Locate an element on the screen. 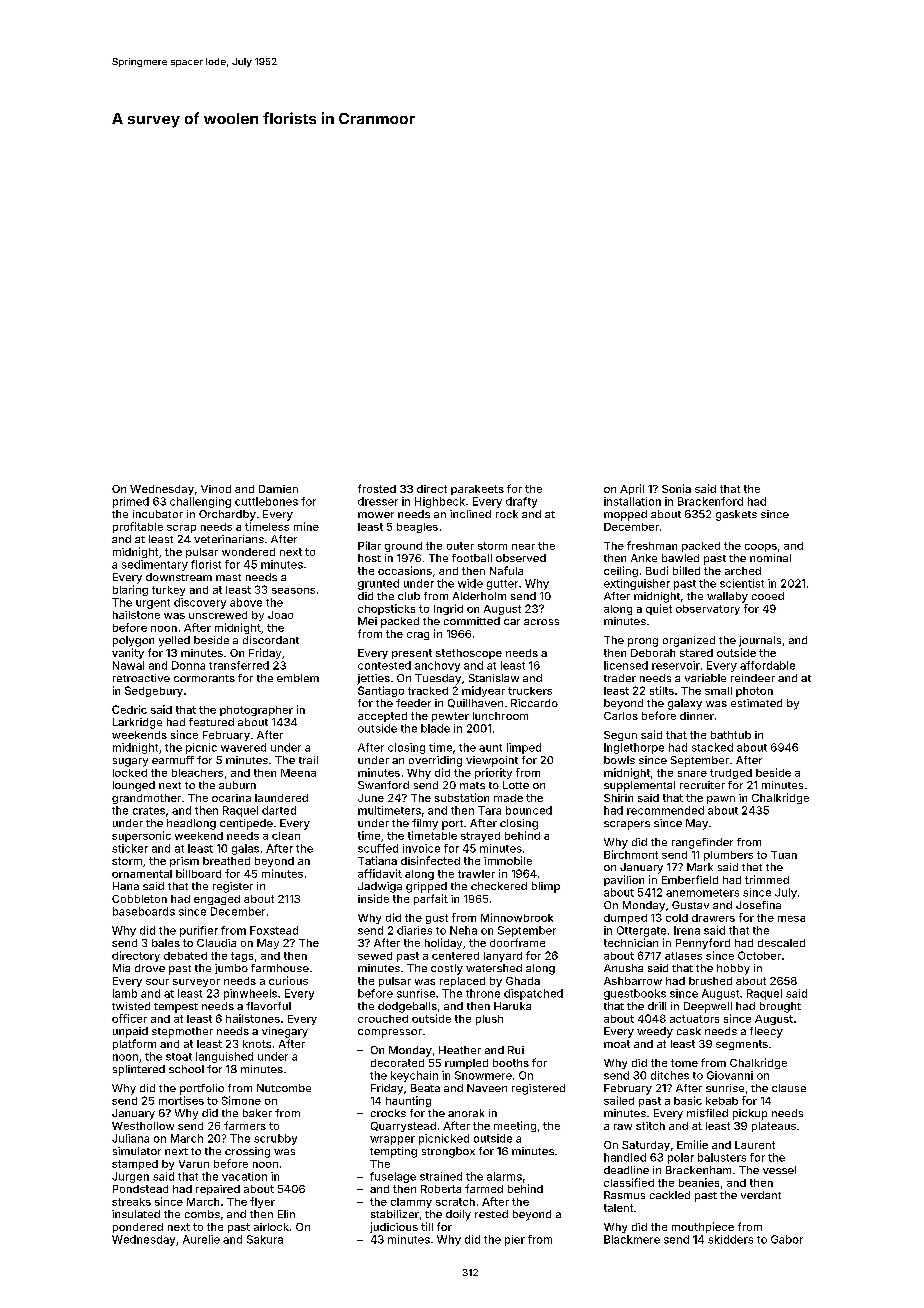  Beata is located at coordinates (425, 1088).
